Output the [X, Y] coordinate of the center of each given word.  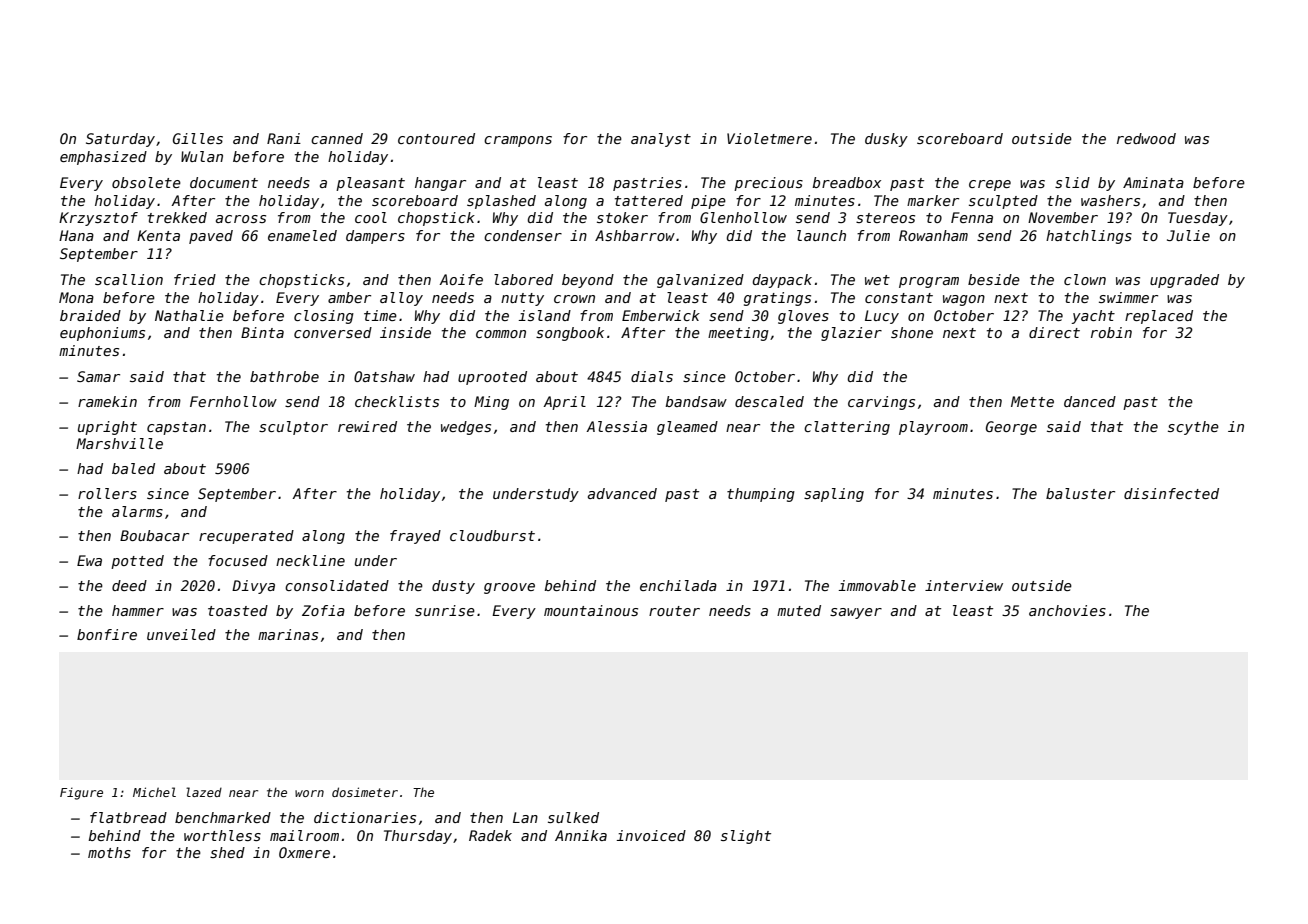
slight [746, 837]
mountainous [591, 610]
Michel [154, 792]
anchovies [1067, 610]
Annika [581, 835]
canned [337, 138]
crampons [518, 141]
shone [912, 332]
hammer [138, 610]
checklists [397, 401]
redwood [1146, 138]
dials [652, 376]
